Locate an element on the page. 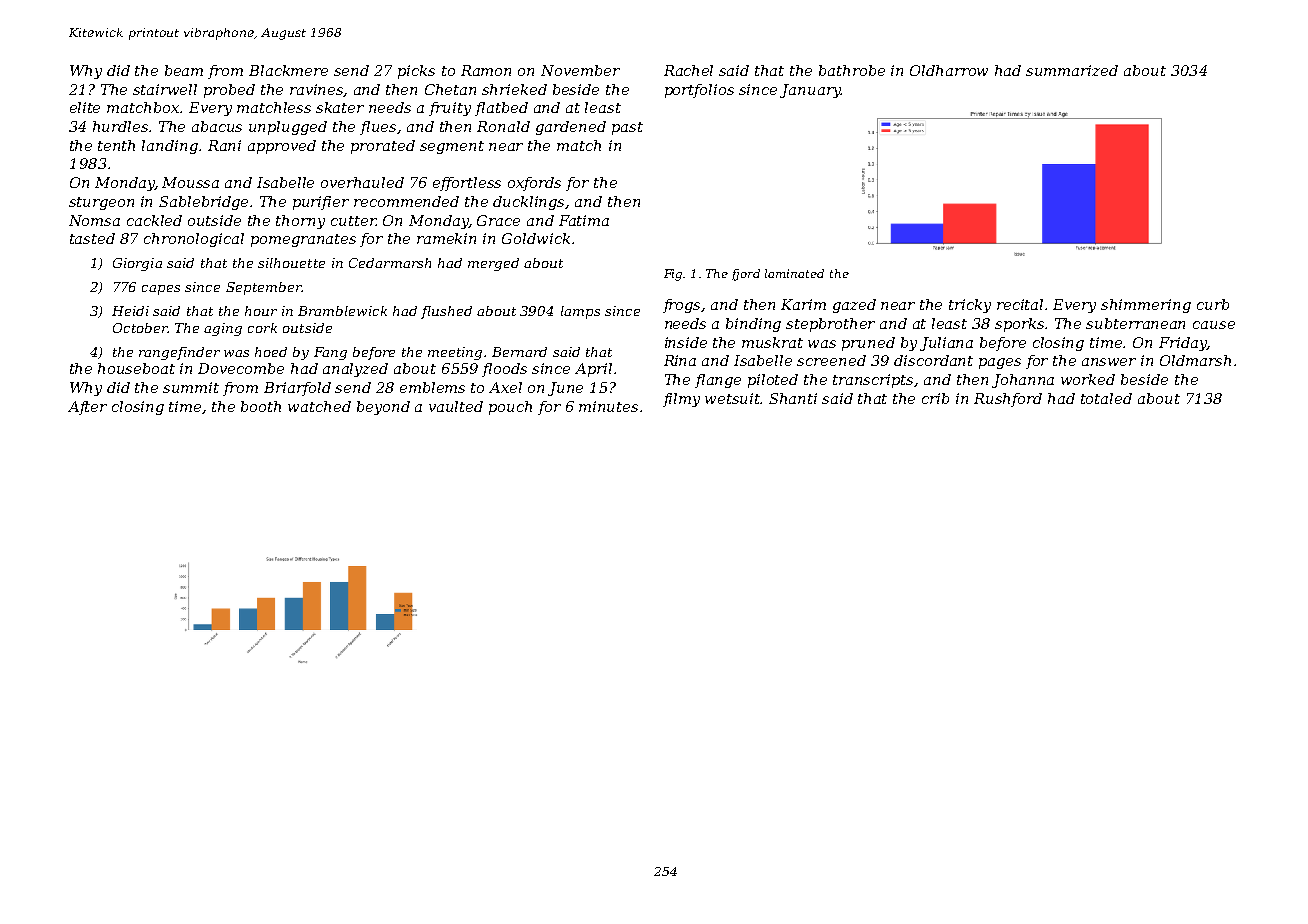  booth is located at coordinates (261, 406).
